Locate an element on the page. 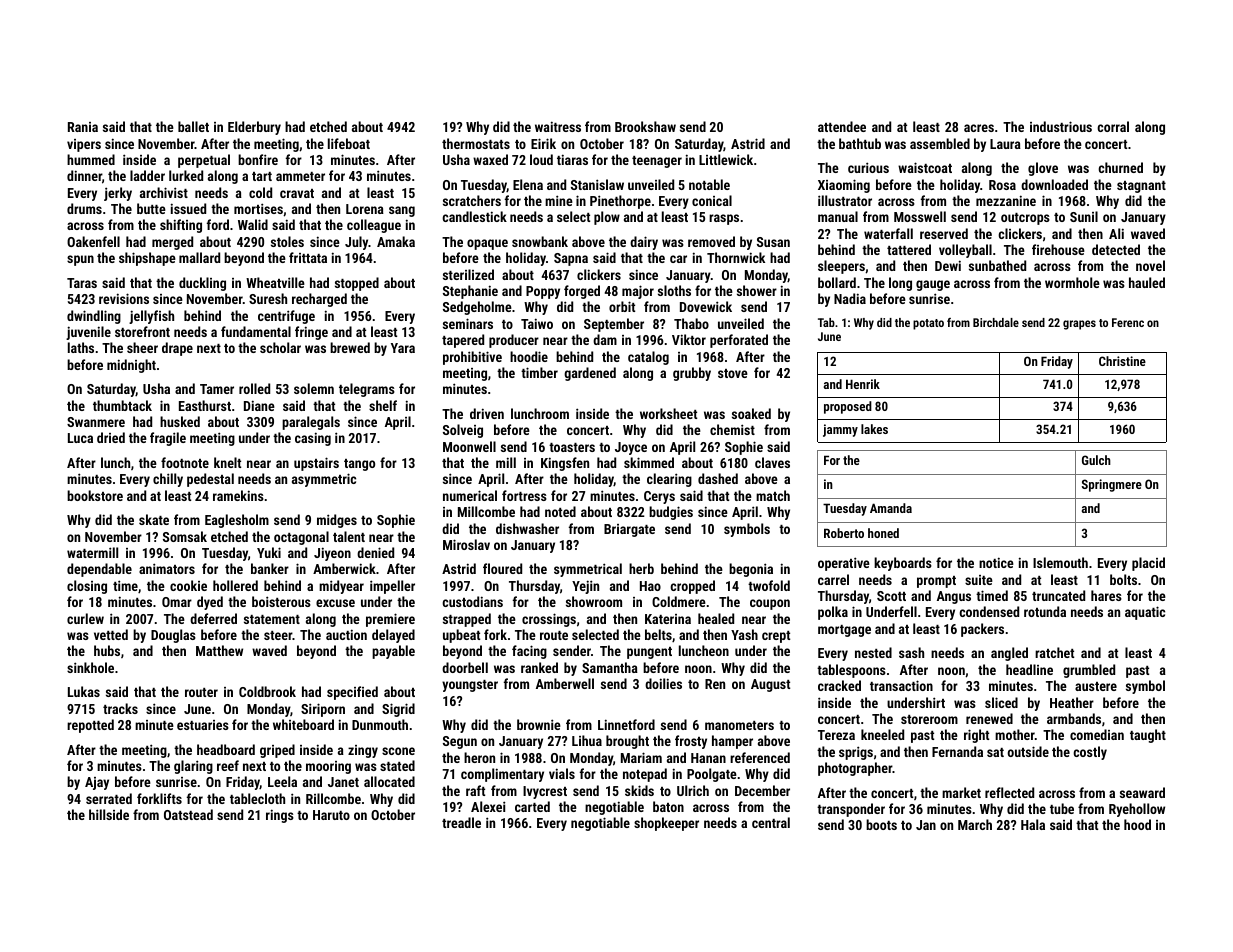 This image has height=952, width=1233. thermostats is located at coordinates (476, 143).
